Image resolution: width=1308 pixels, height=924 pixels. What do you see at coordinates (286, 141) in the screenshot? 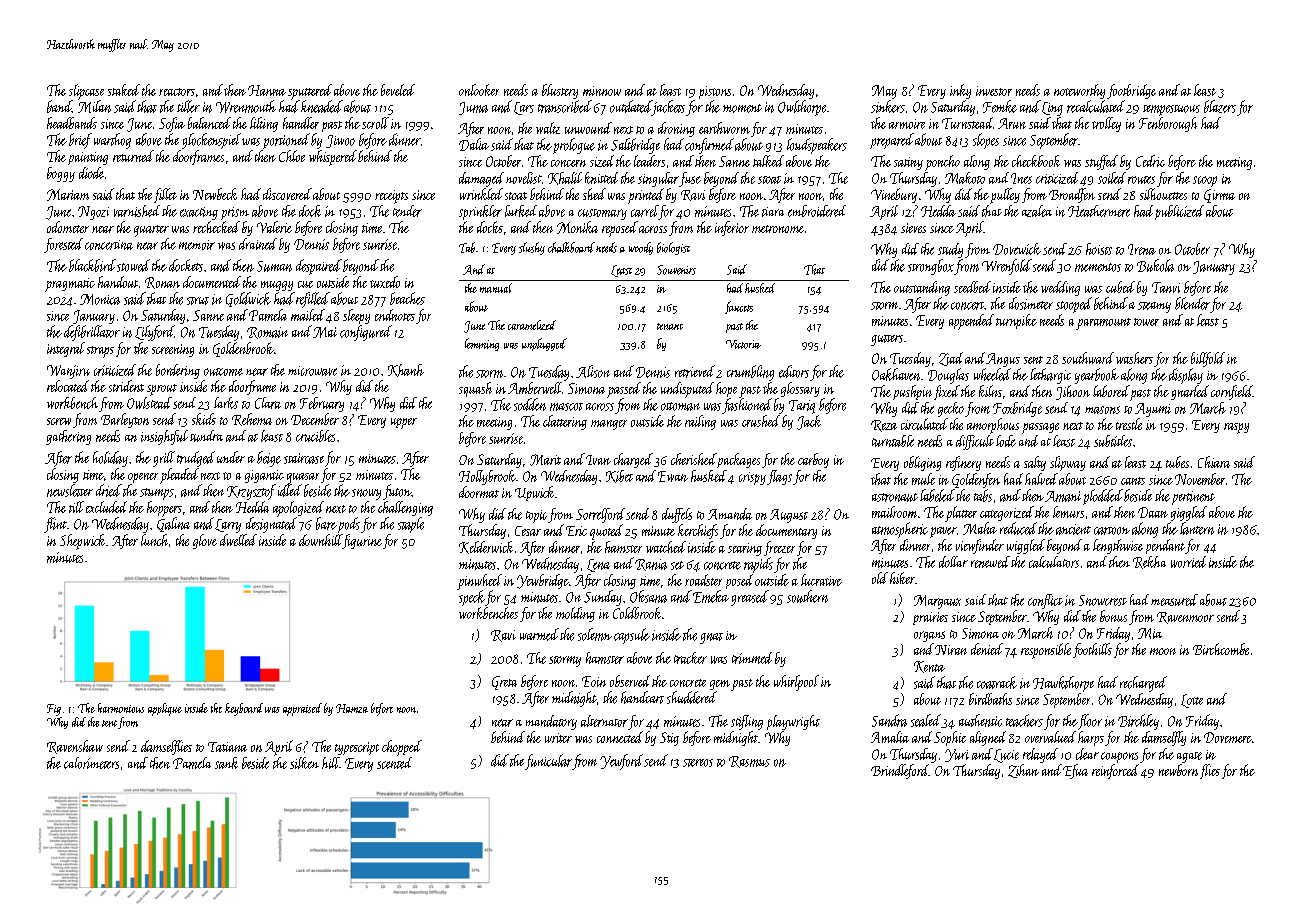
I see `portioned` at bounding box center [286, 141].
